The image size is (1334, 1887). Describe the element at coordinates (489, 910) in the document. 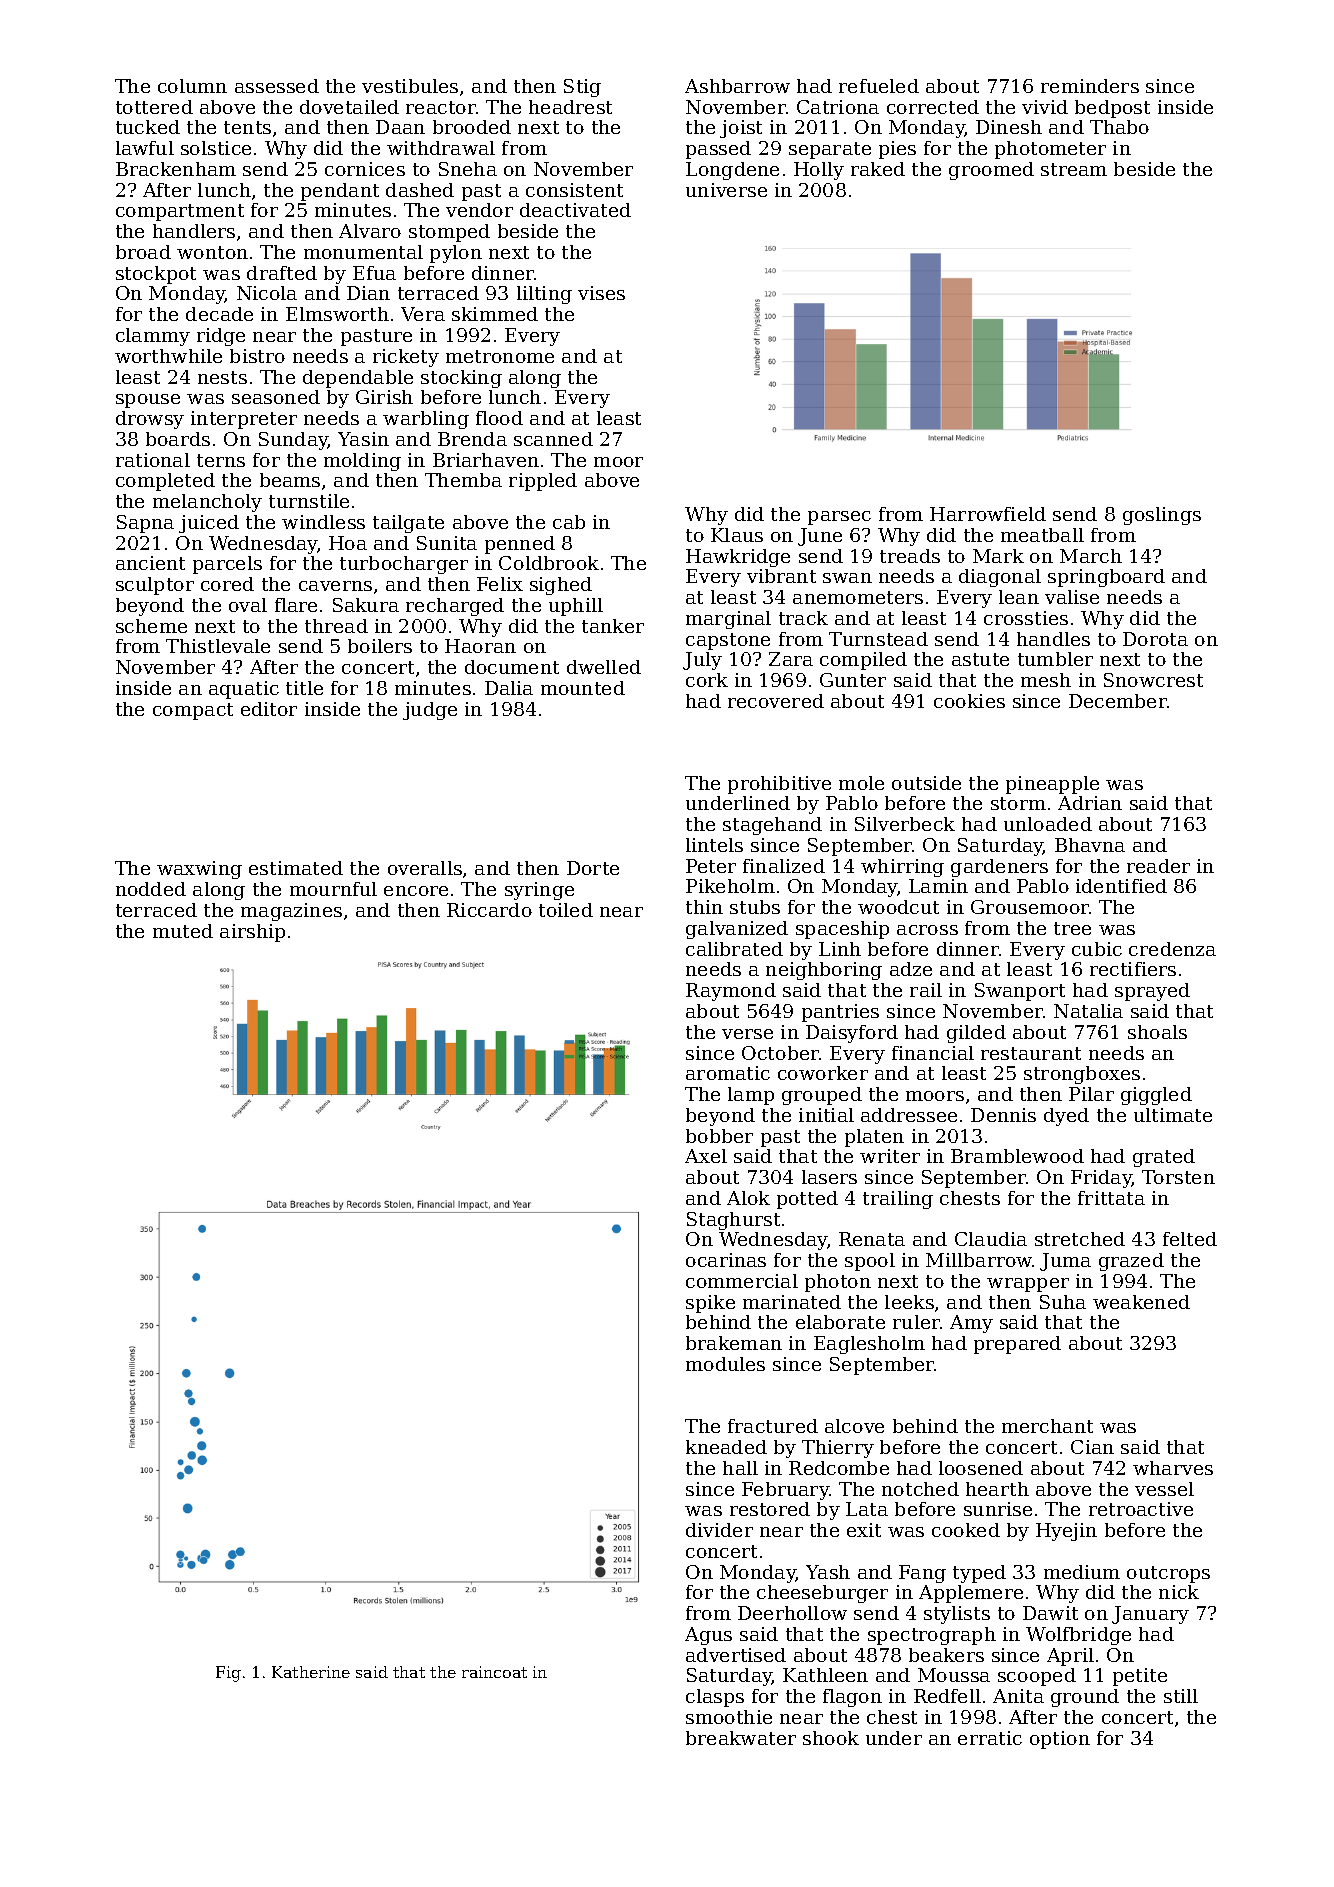

I see `Riccardo` at that location.
